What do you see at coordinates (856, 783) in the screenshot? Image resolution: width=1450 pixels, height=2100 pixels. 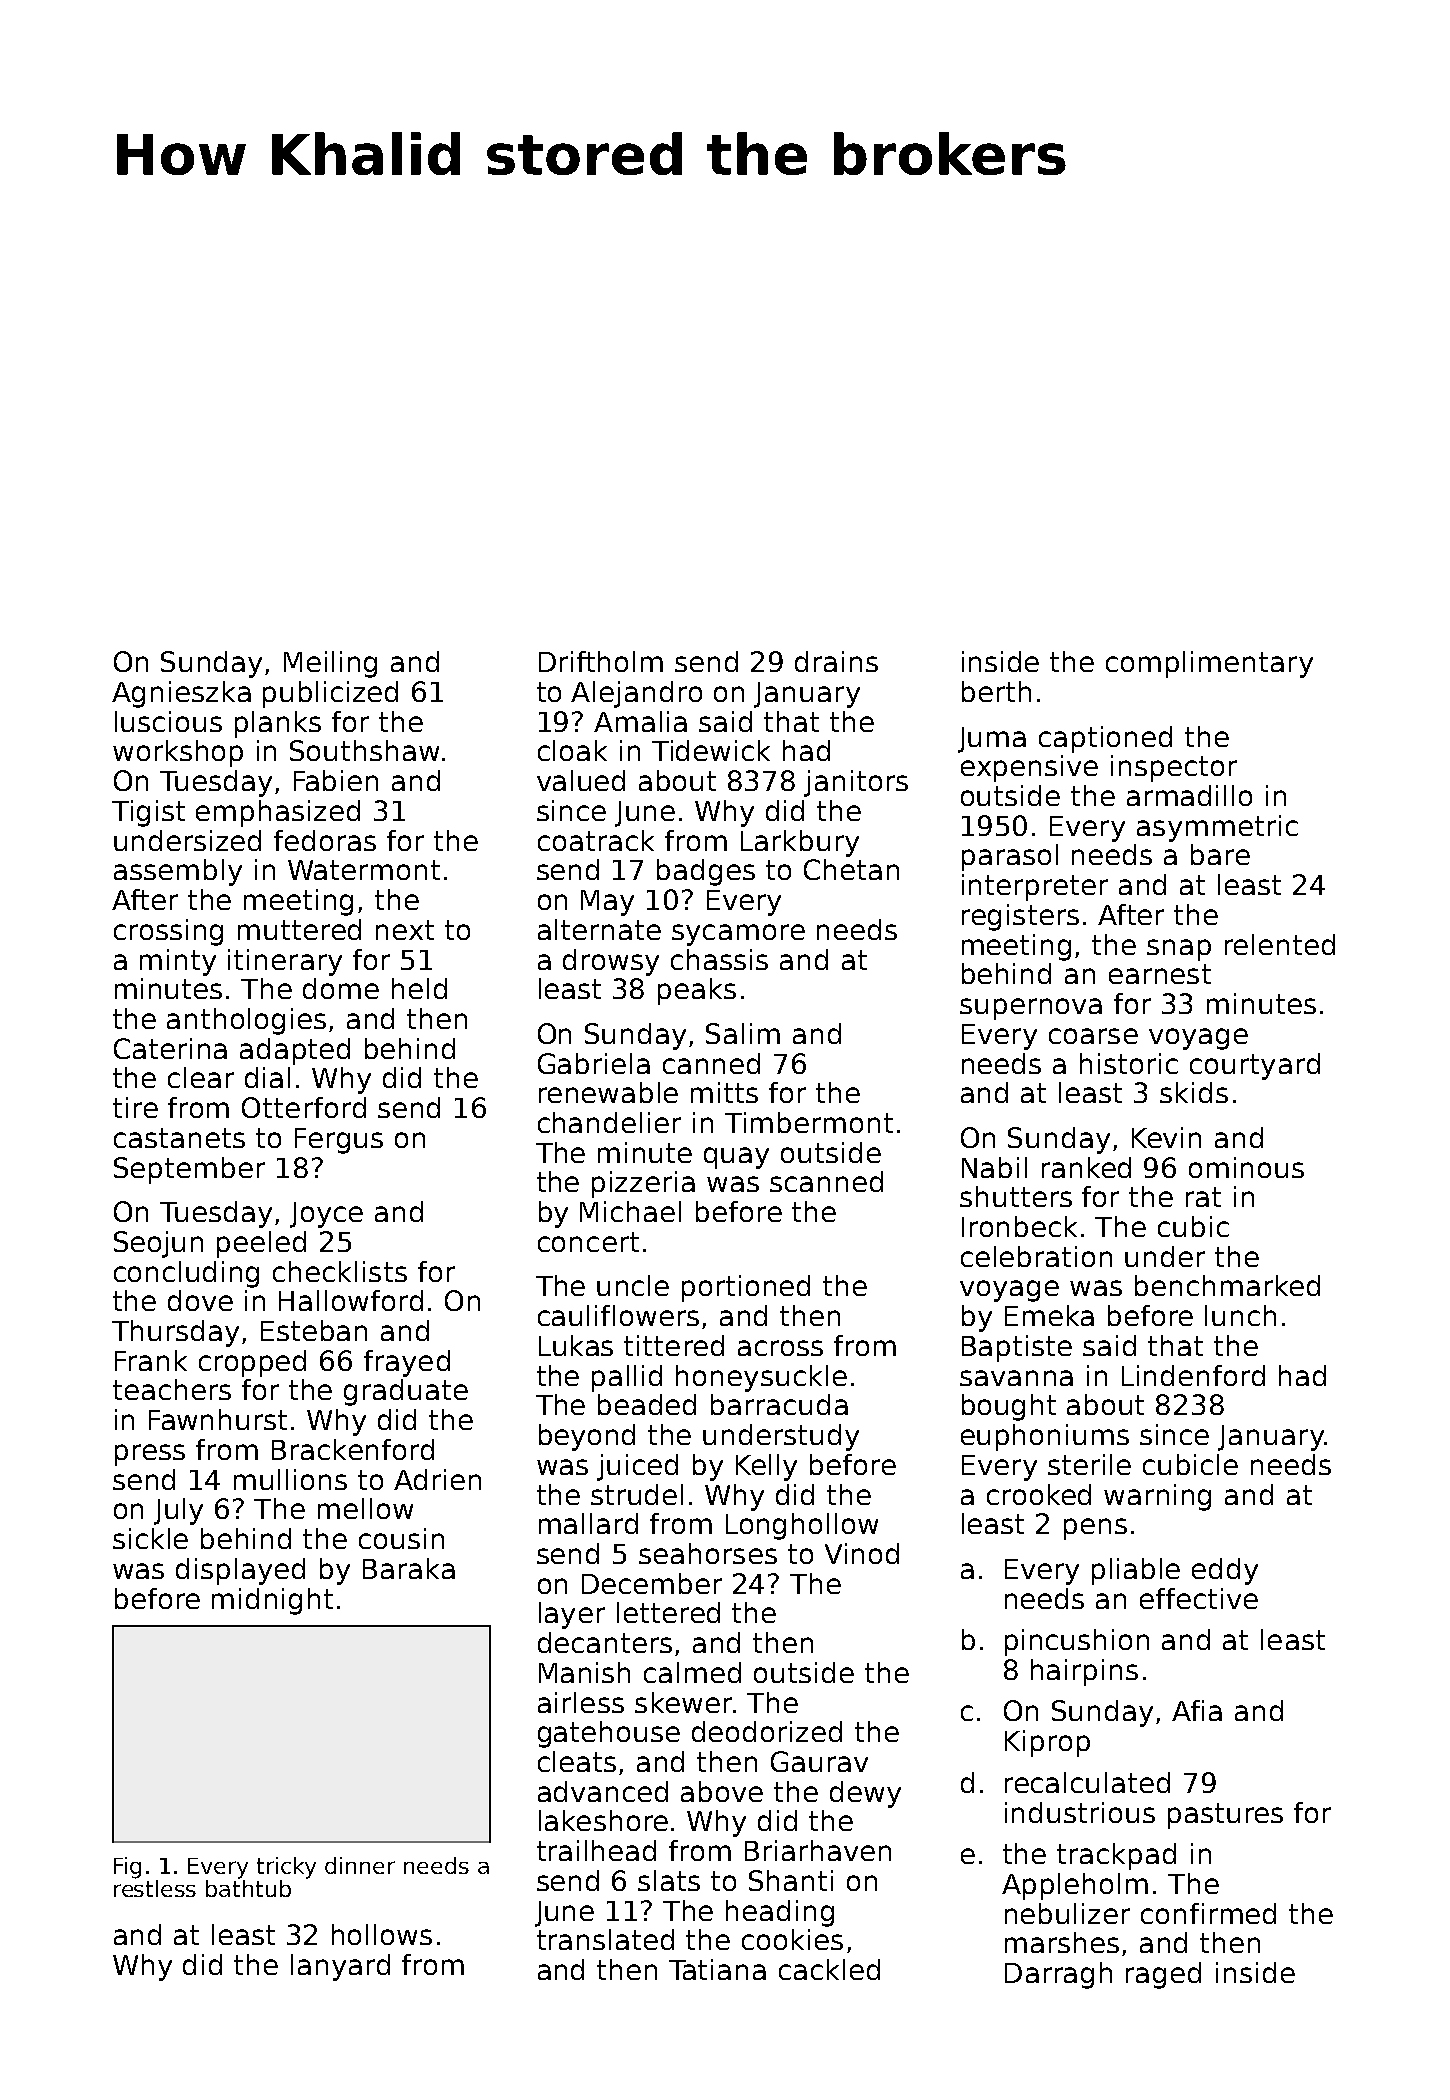 I see `janitors` at bounding box center [856, 783].
